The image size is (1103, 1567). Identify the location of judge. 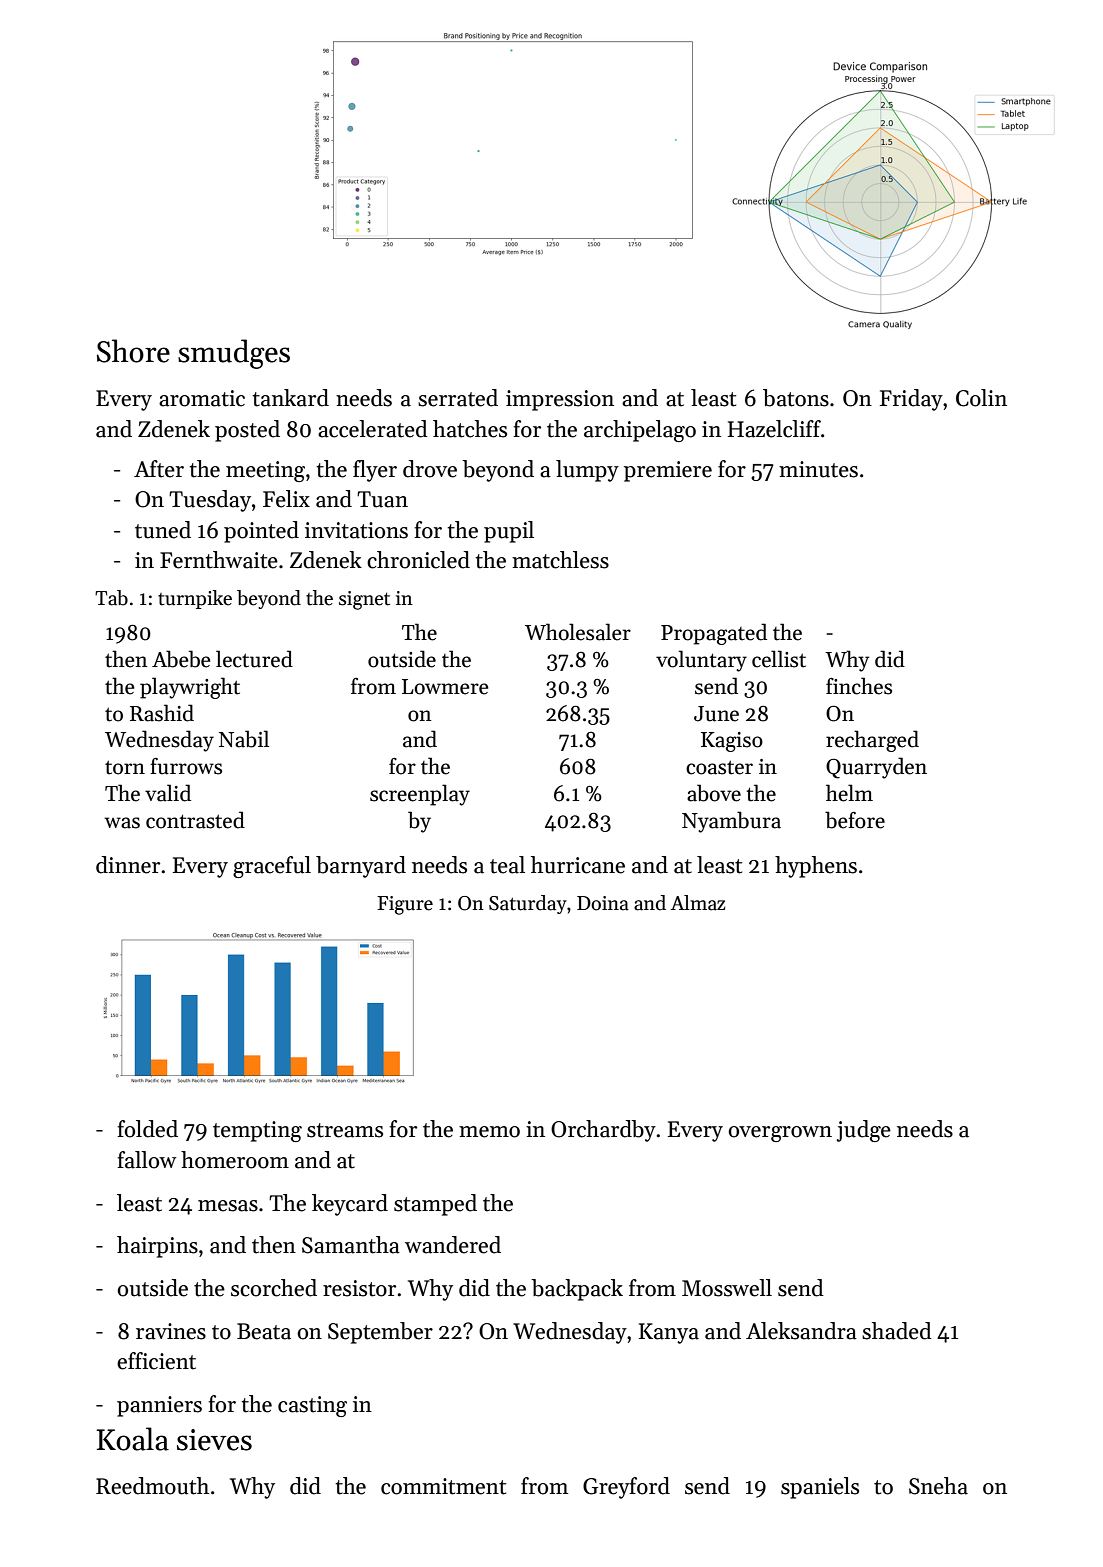
(863, 1131).
